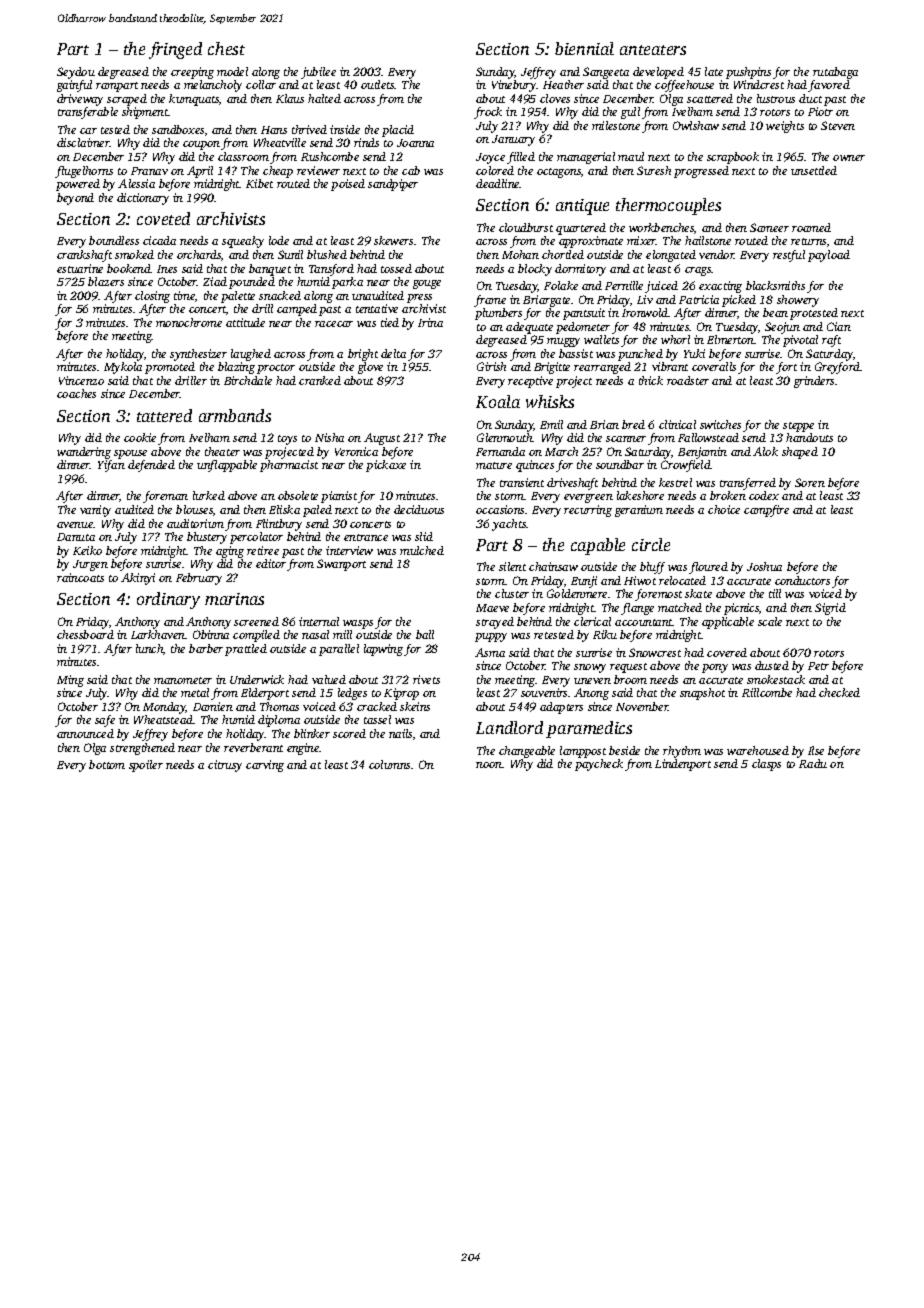 This screenshot has height=1308, width=924. What do you see at coordinates (829, 86) in the screenshot?
I see `favored` at bounding box center [829, 86].
